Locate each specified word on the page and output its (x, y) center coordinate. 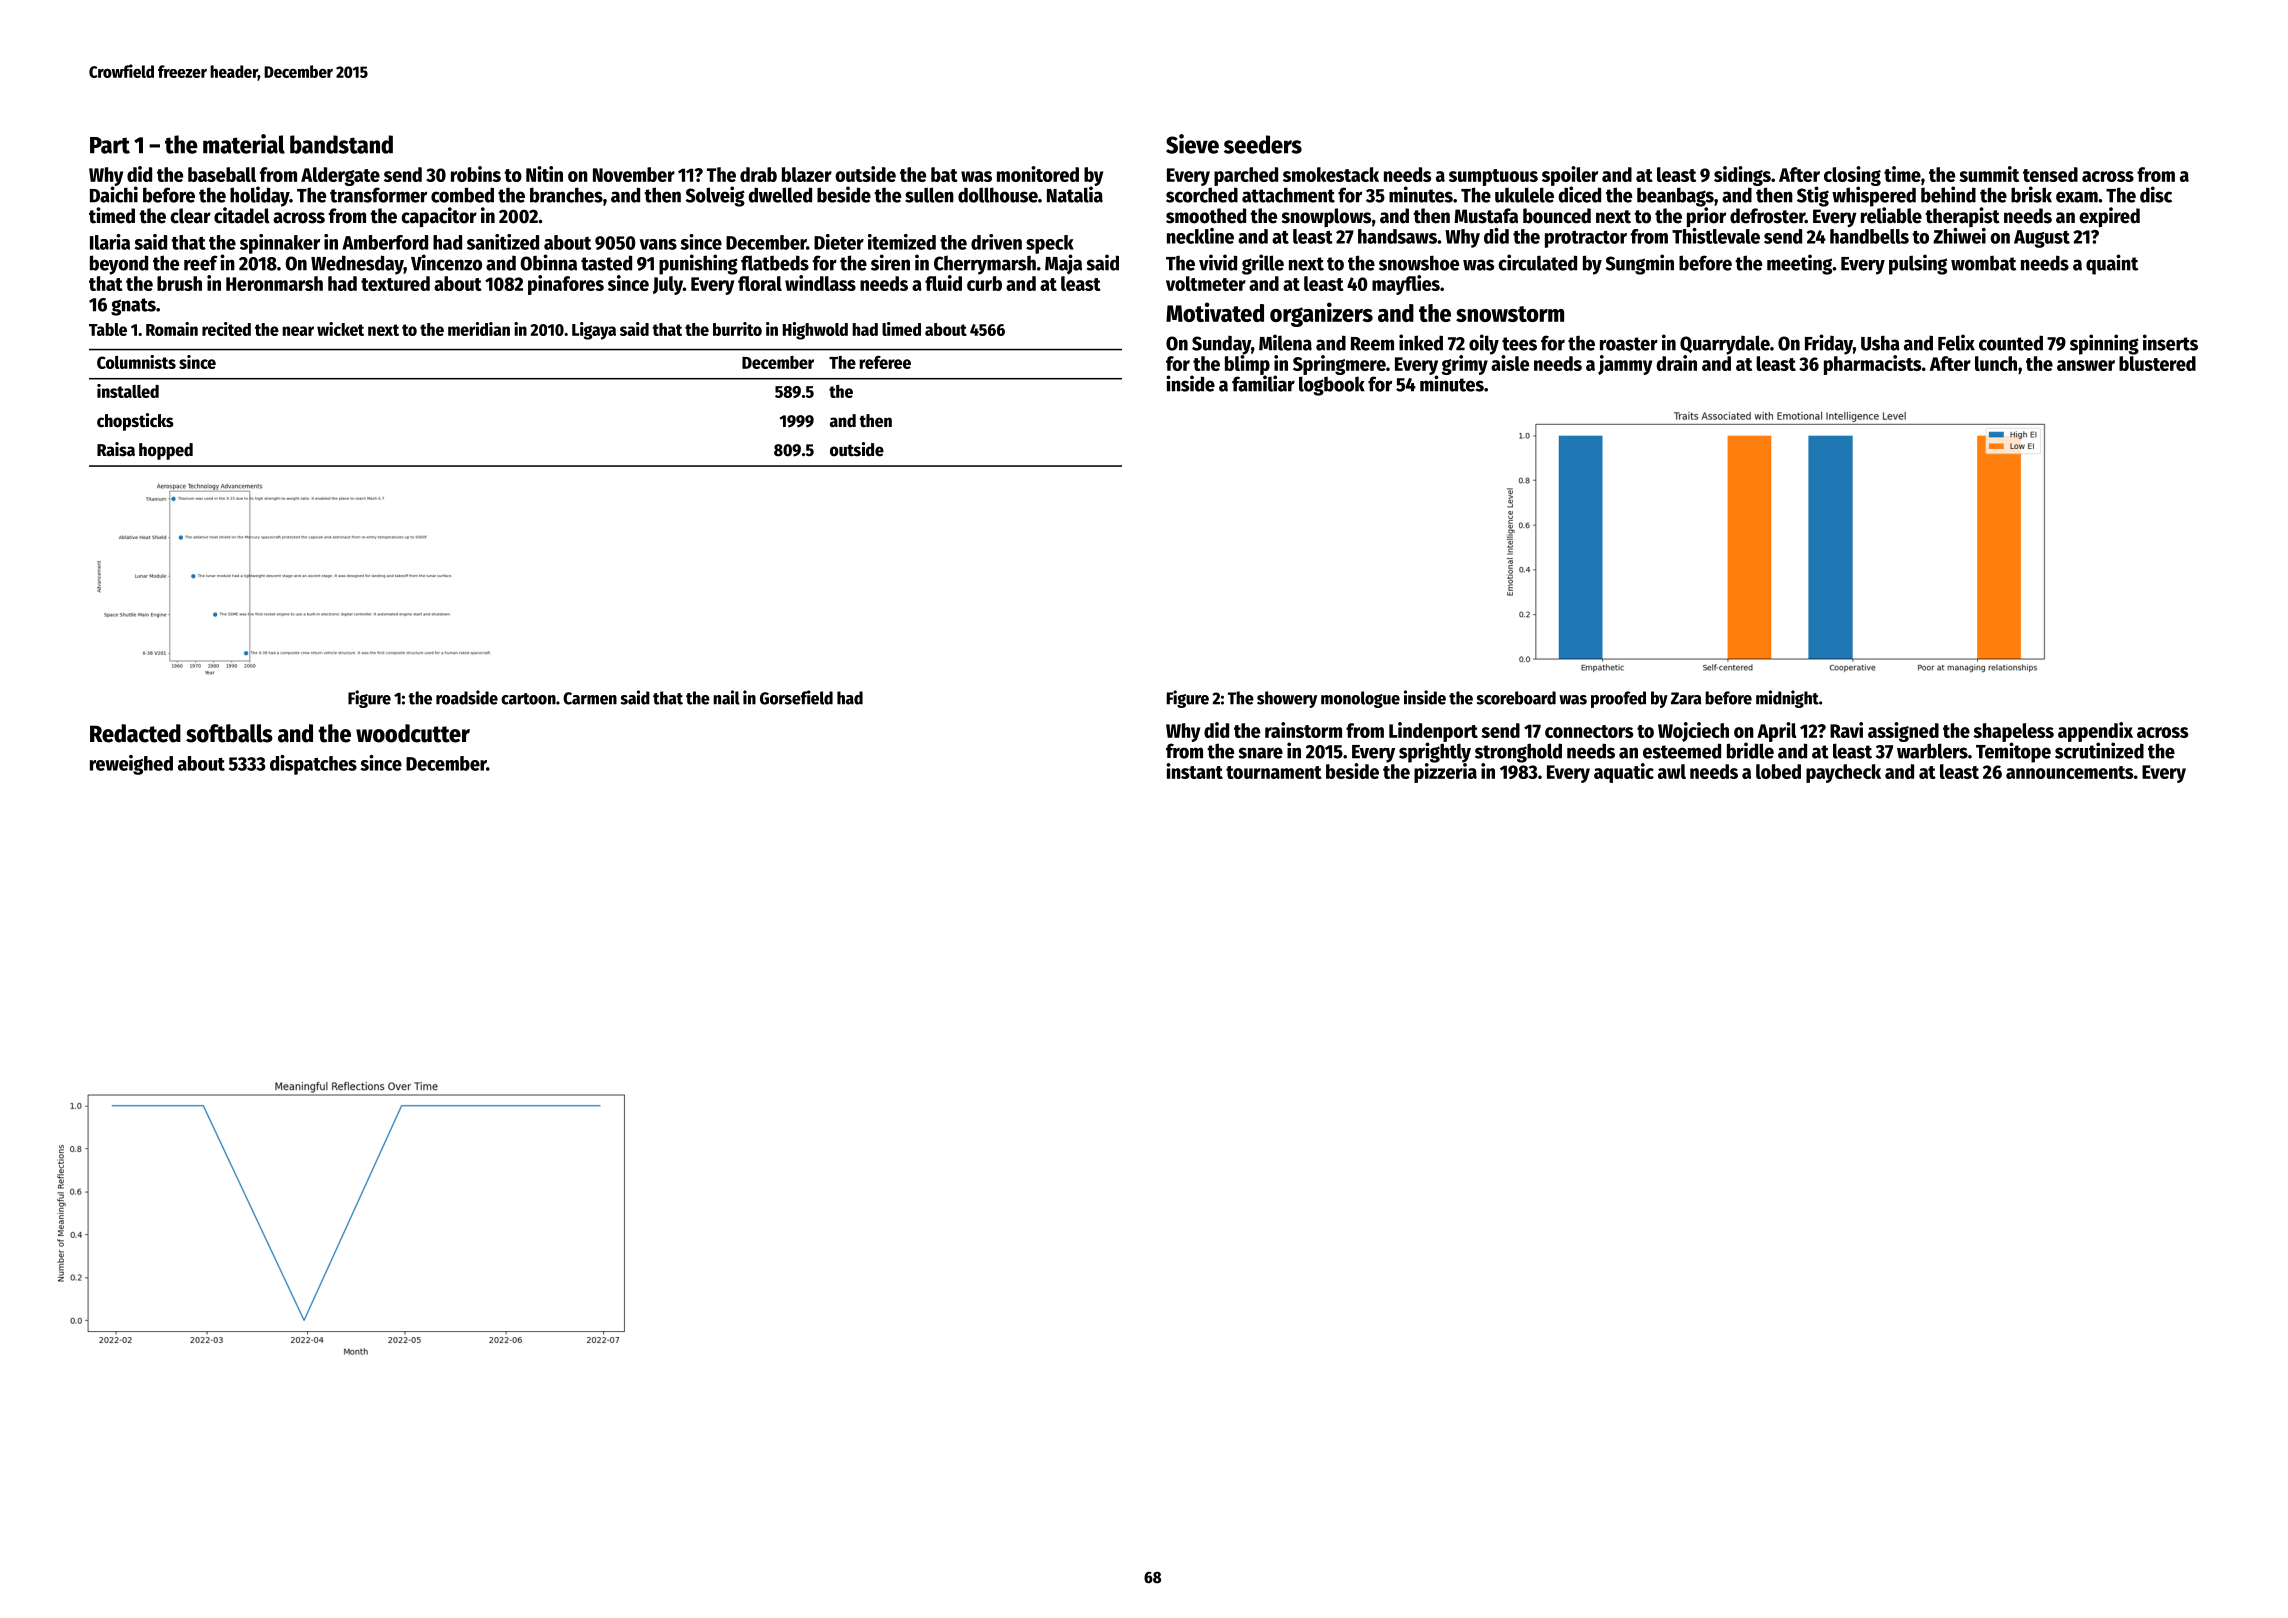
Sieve (1192, 144)
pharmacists (1872, 365)
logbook (1332, 386)
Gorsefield (796, 697)
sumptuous (1493, 177)
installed (128, 391)
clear (190, 216)
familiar (1263, 383)
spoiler (1570, 176)
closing (1852, 176)
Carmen (590, 698)
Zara (1686, 698)
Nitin (544, 174)
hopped (166, 451)
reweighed (131, 765)
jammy (1625, 365)
